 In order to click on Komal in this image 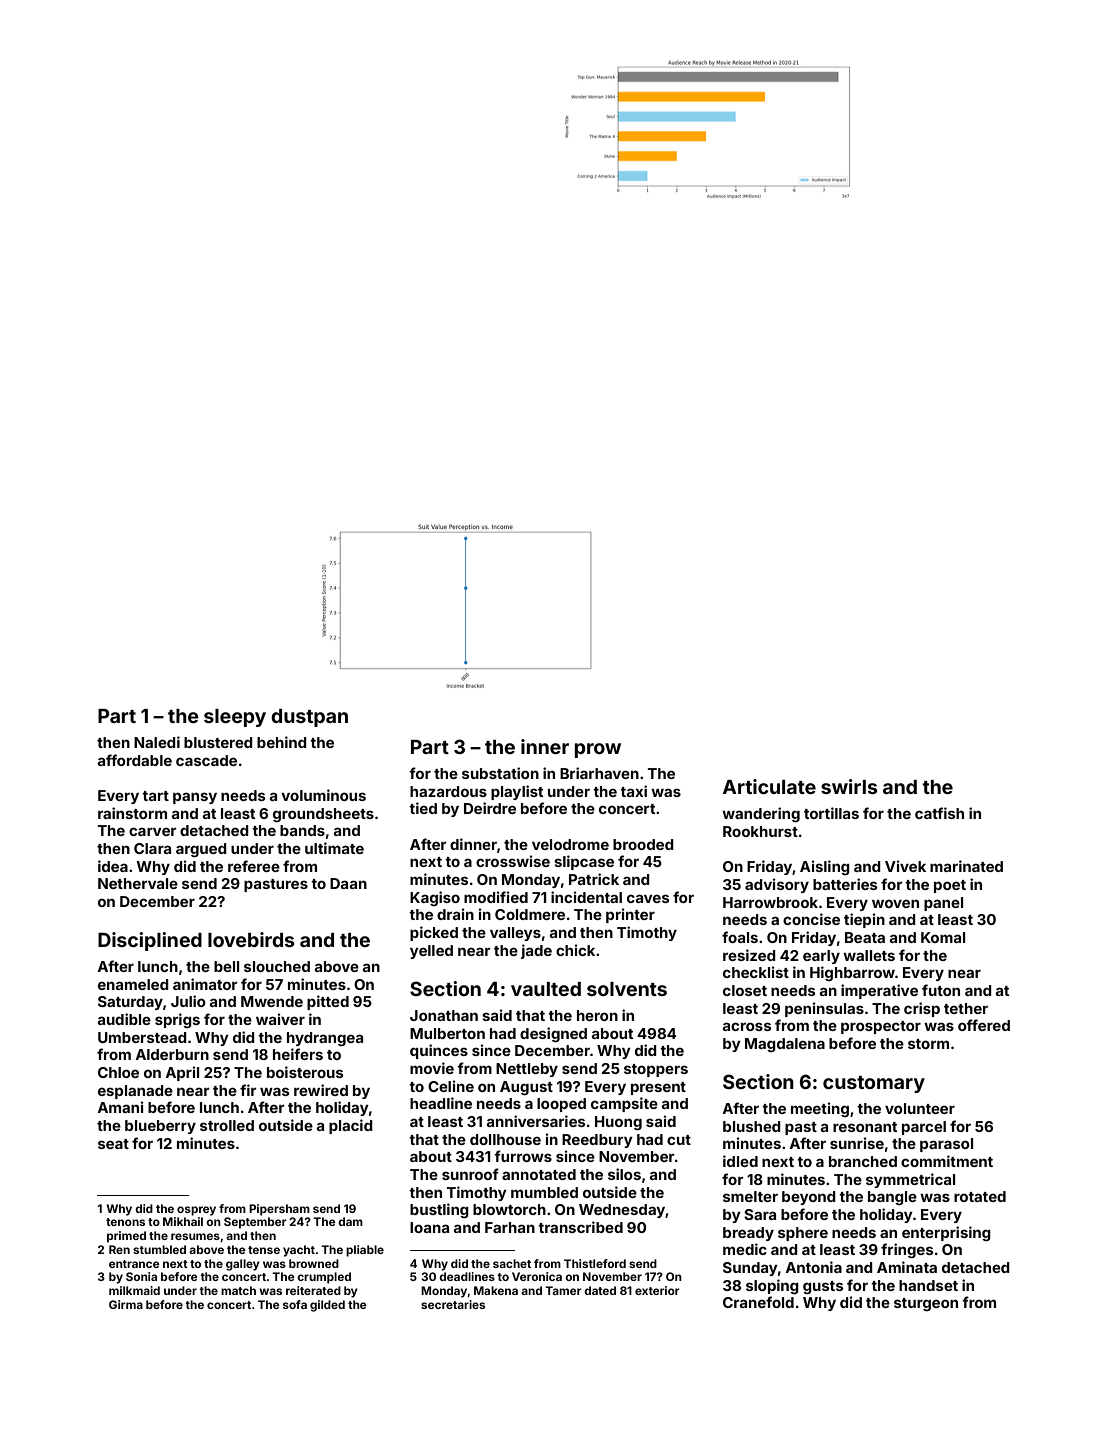, I will do `click(943, 937)`.
